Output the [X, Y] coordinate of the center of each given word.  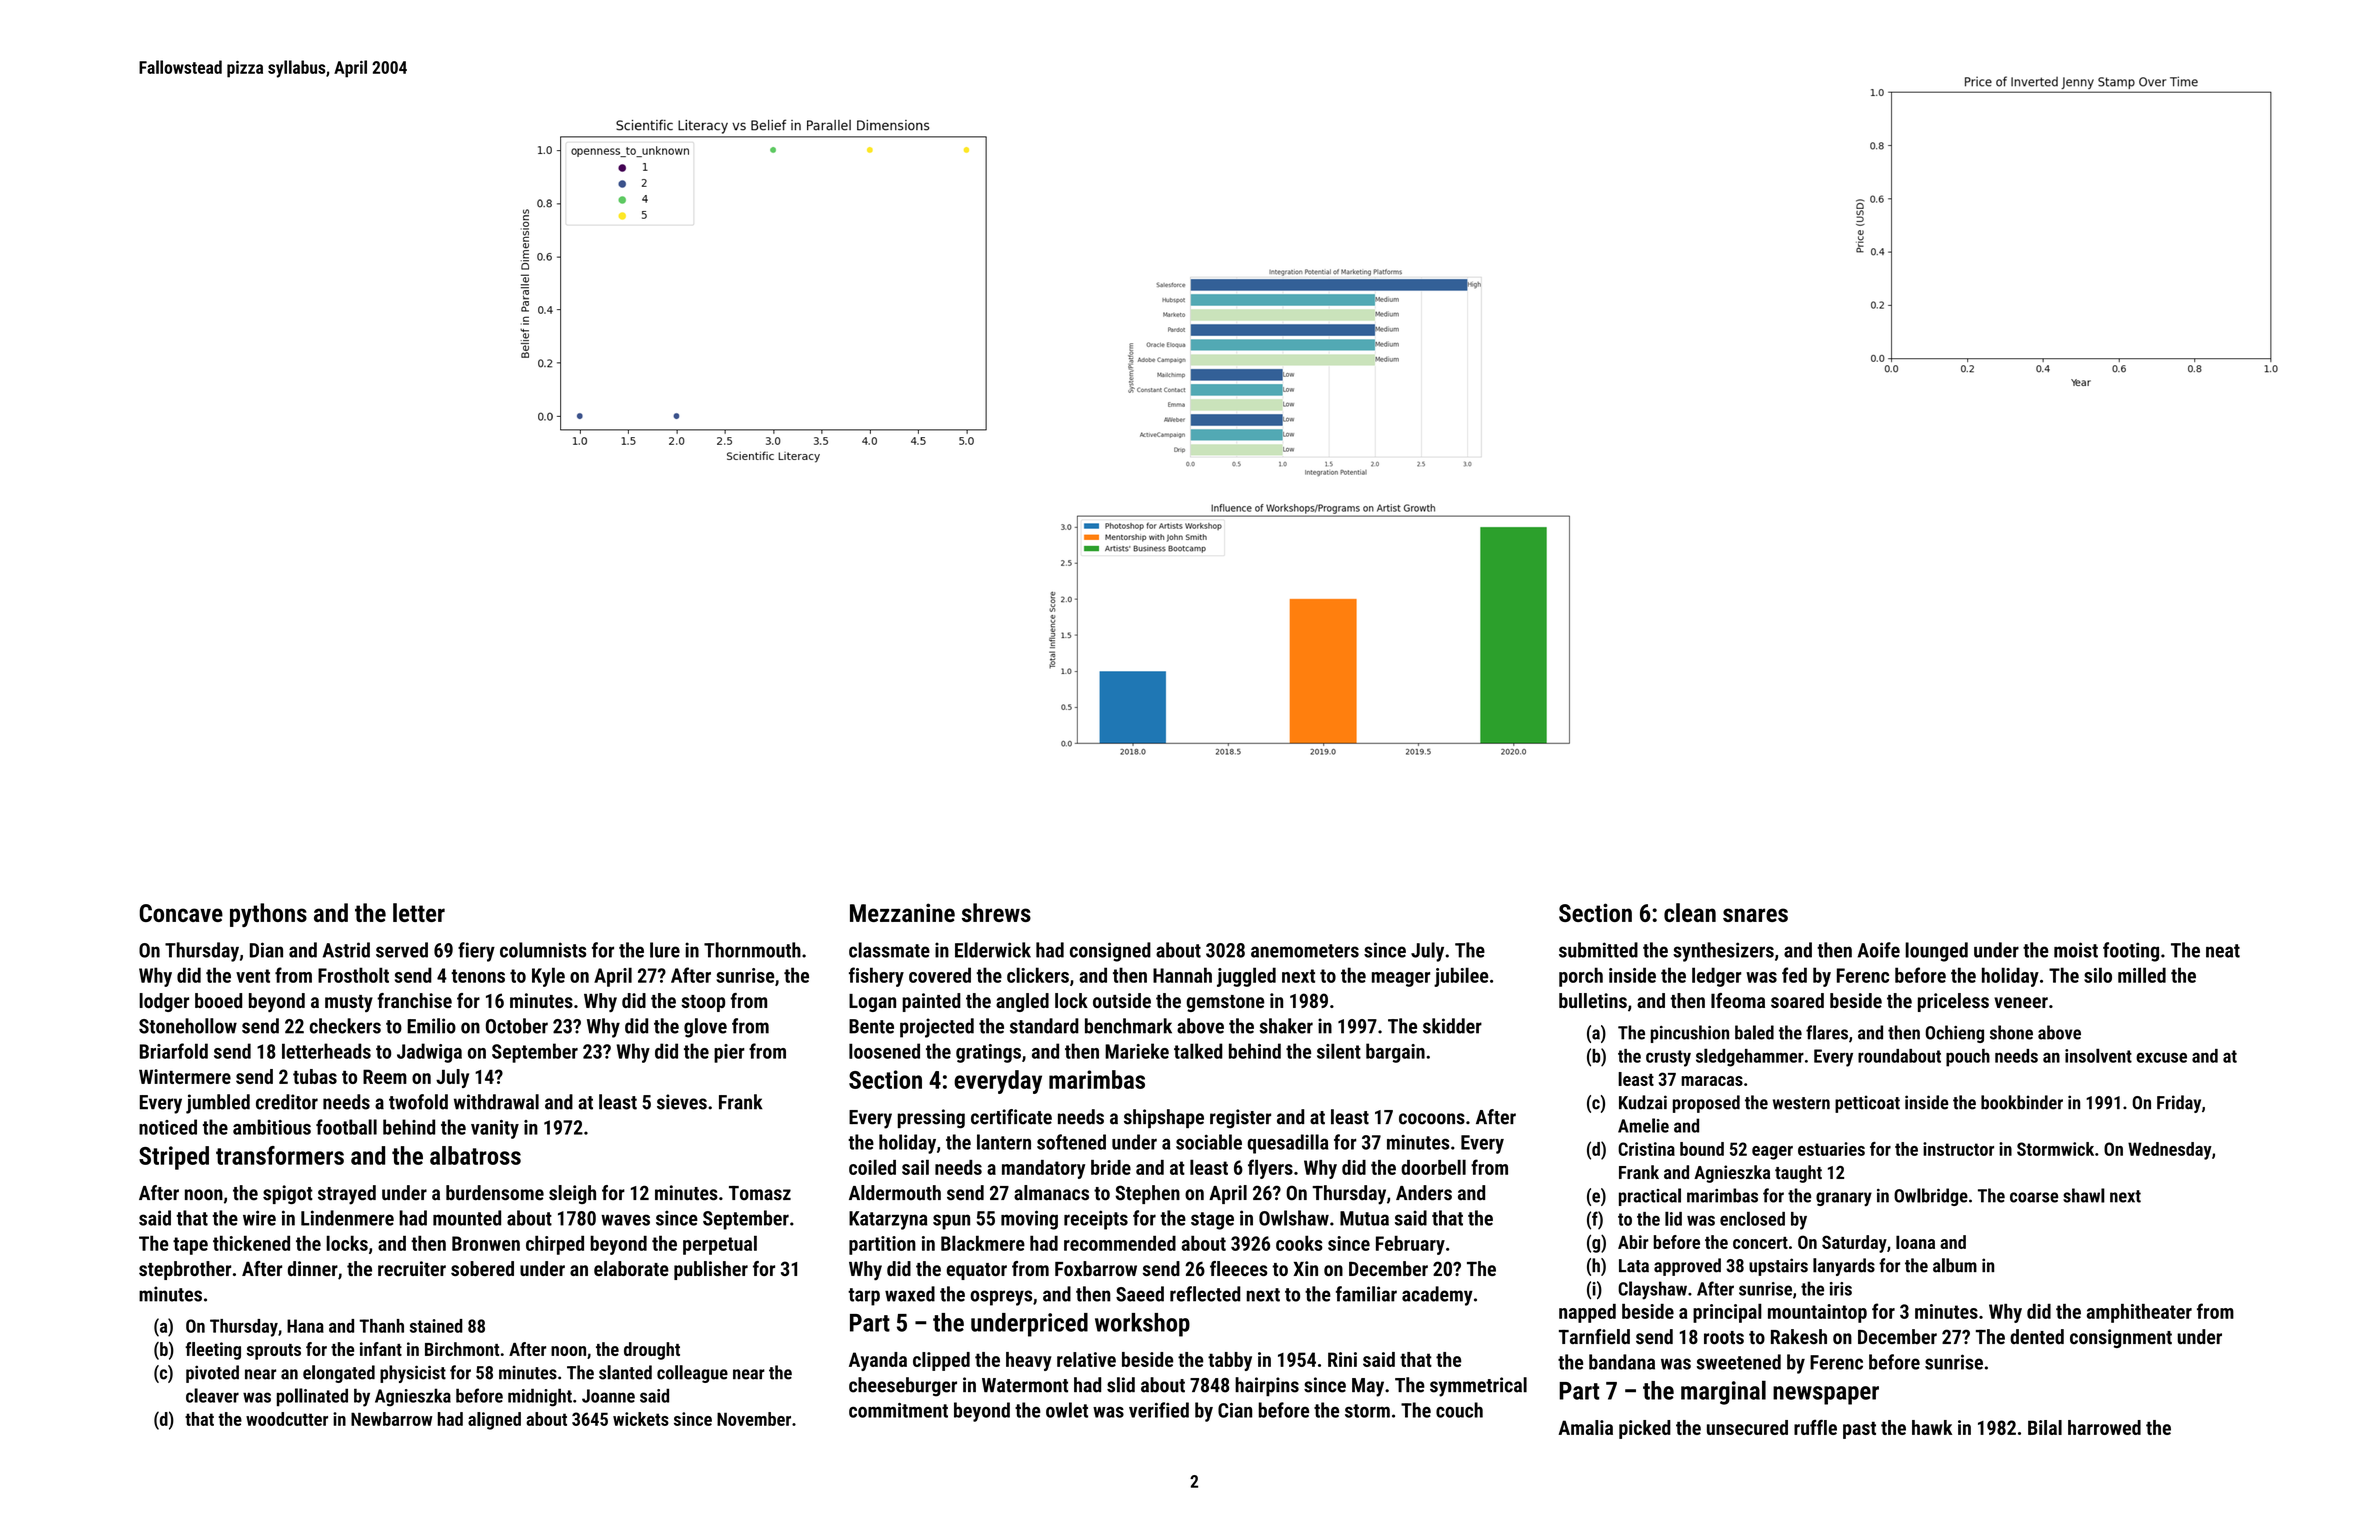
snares [1755, 915]
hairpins [1267, 1386]
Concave [181, 913]
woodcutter [287, 1419]
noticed [168, 1127]
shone [2011, 1032]
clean [1690, 912]
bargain [1395, 1053]
